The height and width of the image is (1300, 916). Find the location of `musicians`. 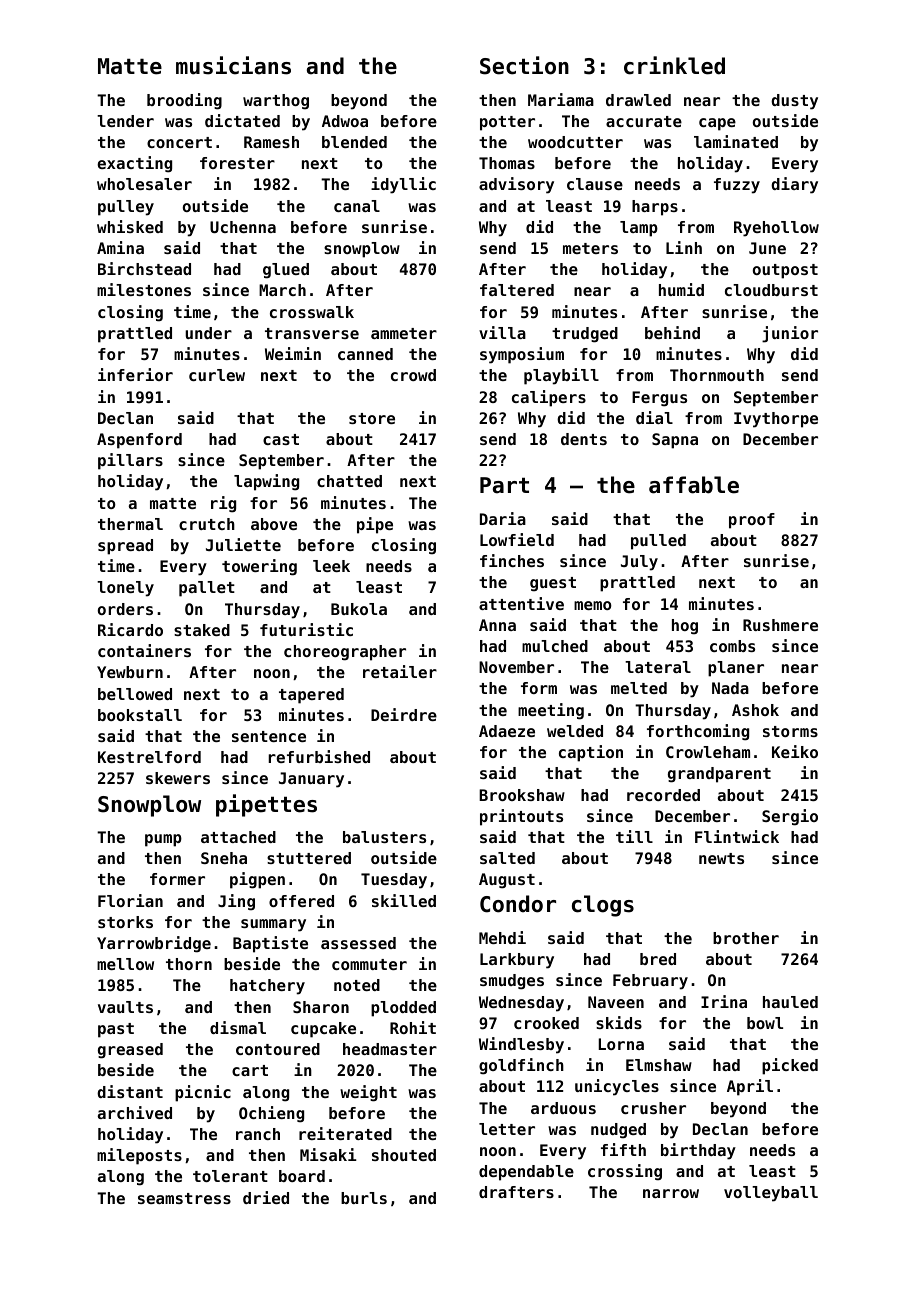

musicians is located at coordinates (233, 65).
